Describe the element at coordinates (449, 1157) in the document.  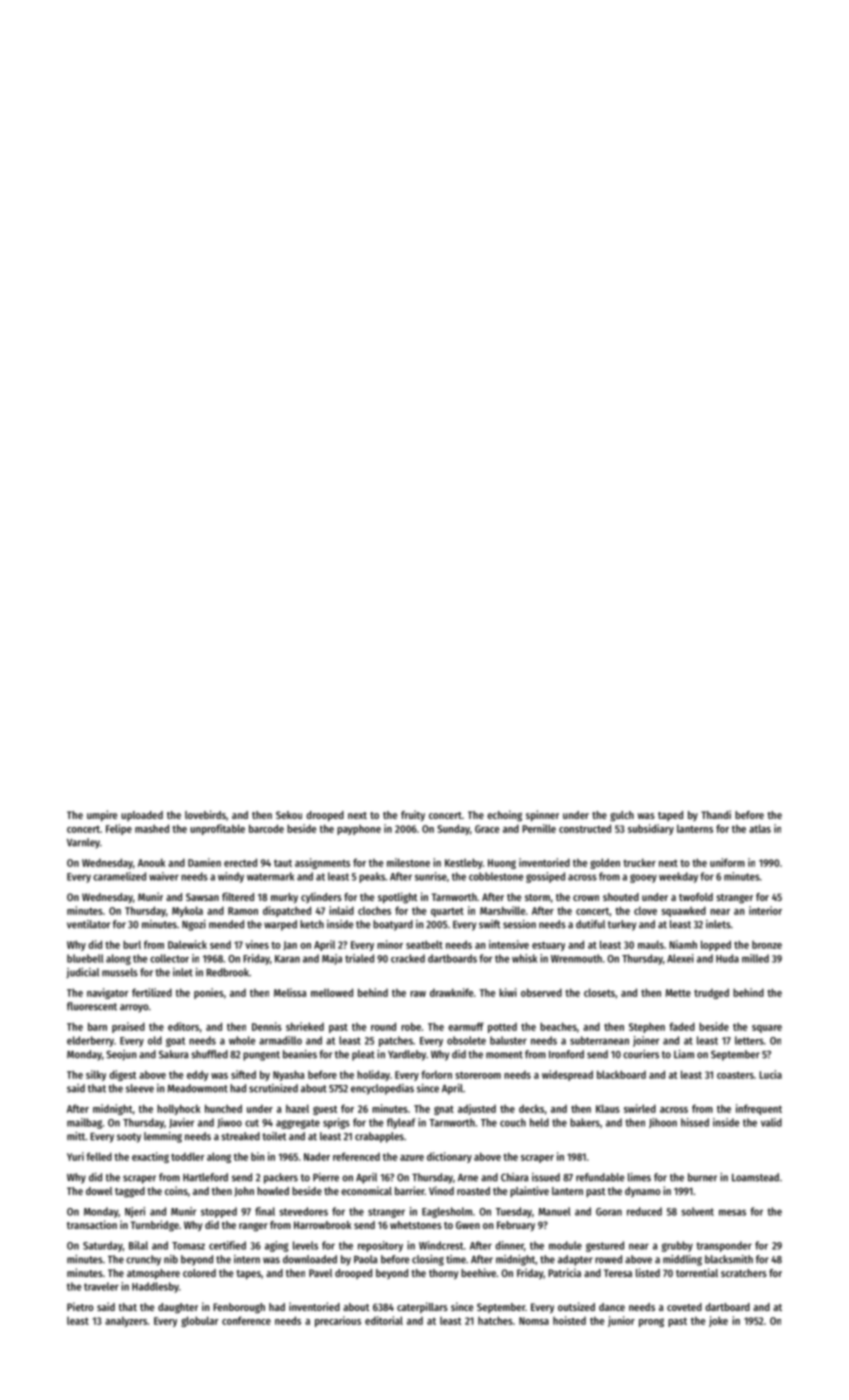
I see `dictionary` at that location.
